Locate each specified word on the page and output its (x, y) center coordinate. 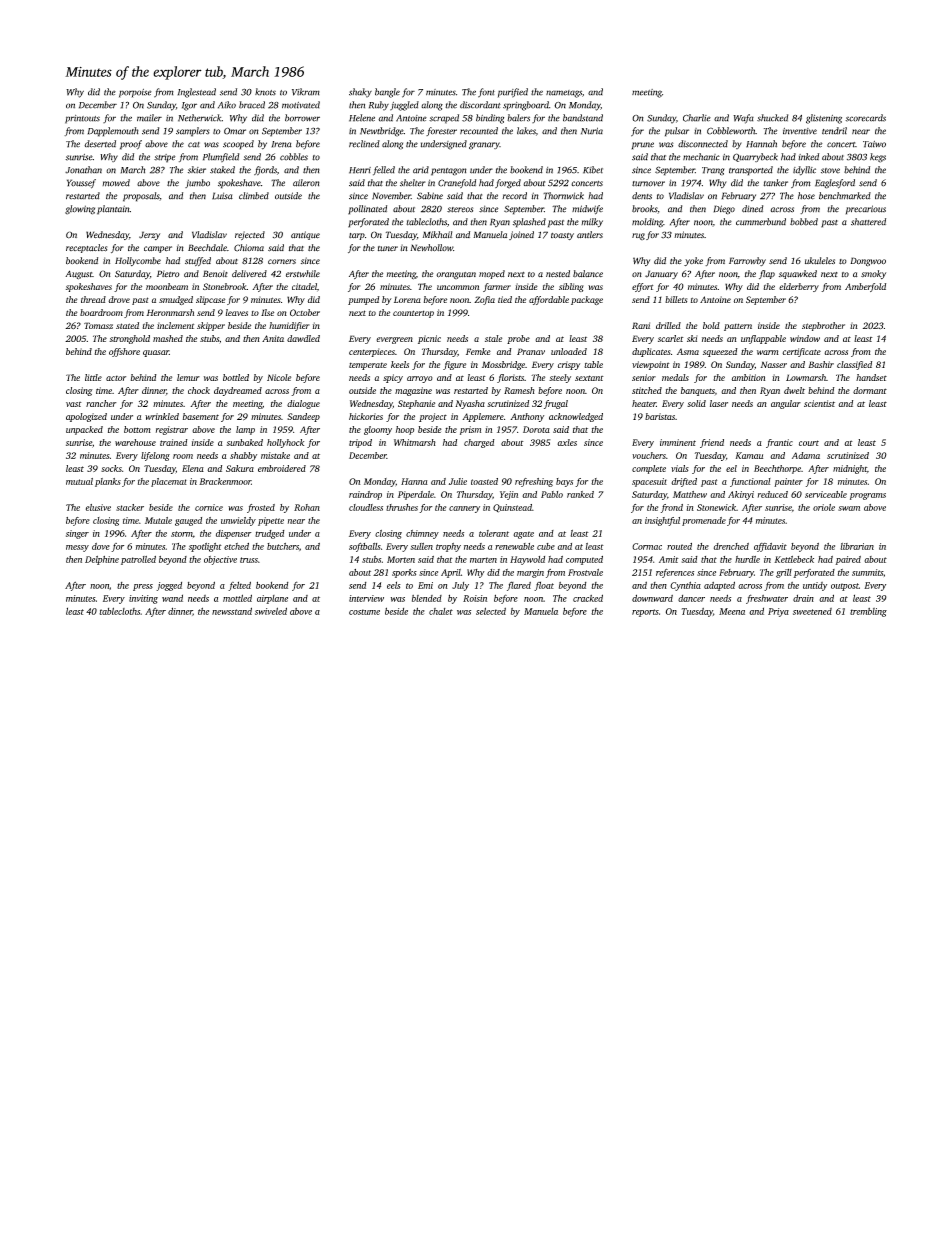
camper (158, 249)
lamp (245, 430)
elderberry (799, 287)
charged (479, 443)
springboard (526, 106)
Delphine (102, 560)
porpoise (135, 93)
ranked (580, 494)
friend (712, 443)
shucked (772, 118)
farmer (497, 287)
